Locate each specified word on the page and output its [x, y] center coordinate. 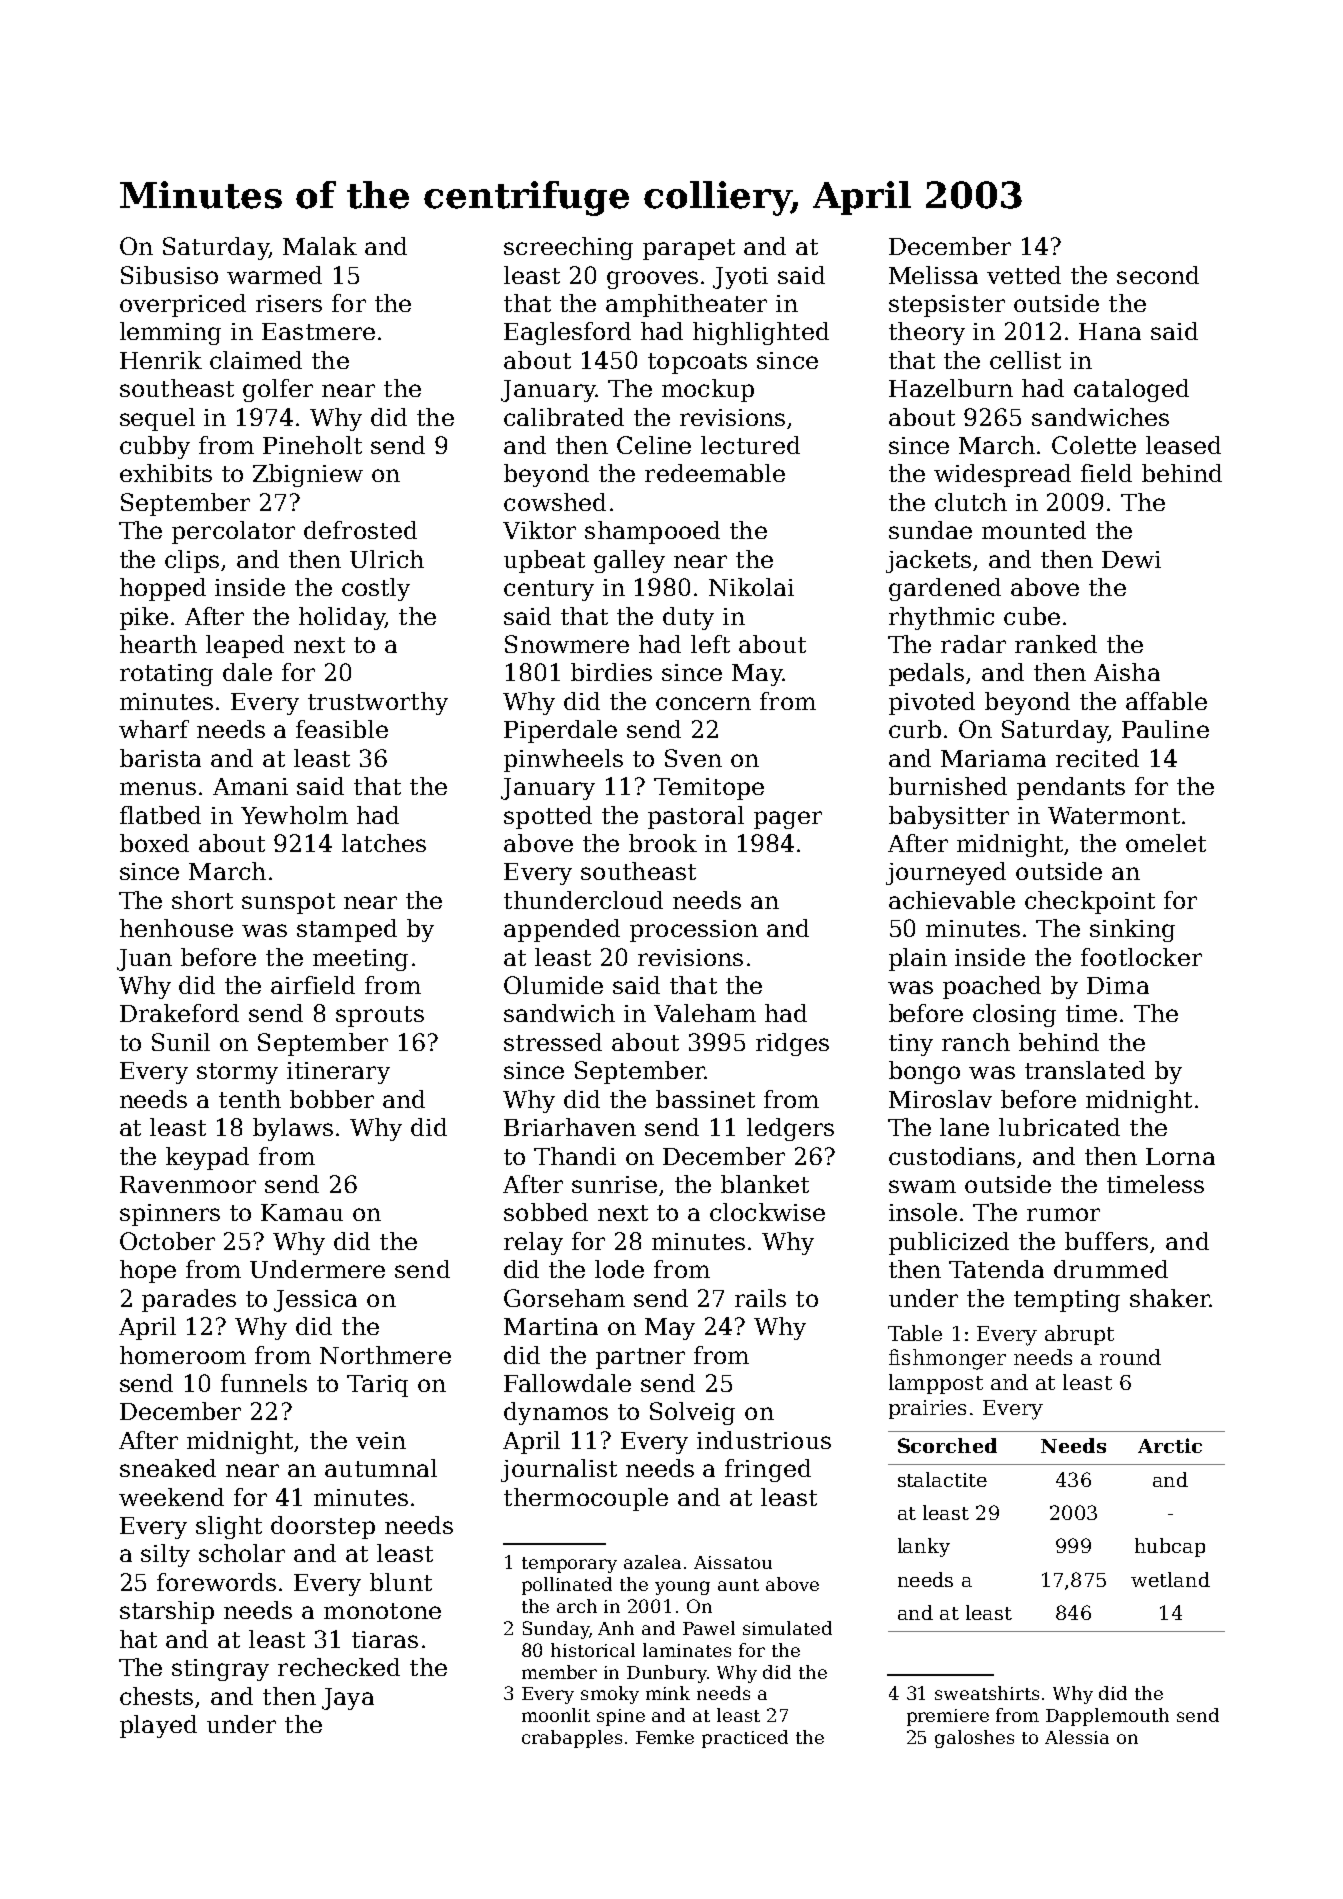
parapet [689, 249]
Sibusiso [169, 275]
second [1158, 275]
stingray [220, 1670]
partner [640, 1358]
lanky [924, 1547]
